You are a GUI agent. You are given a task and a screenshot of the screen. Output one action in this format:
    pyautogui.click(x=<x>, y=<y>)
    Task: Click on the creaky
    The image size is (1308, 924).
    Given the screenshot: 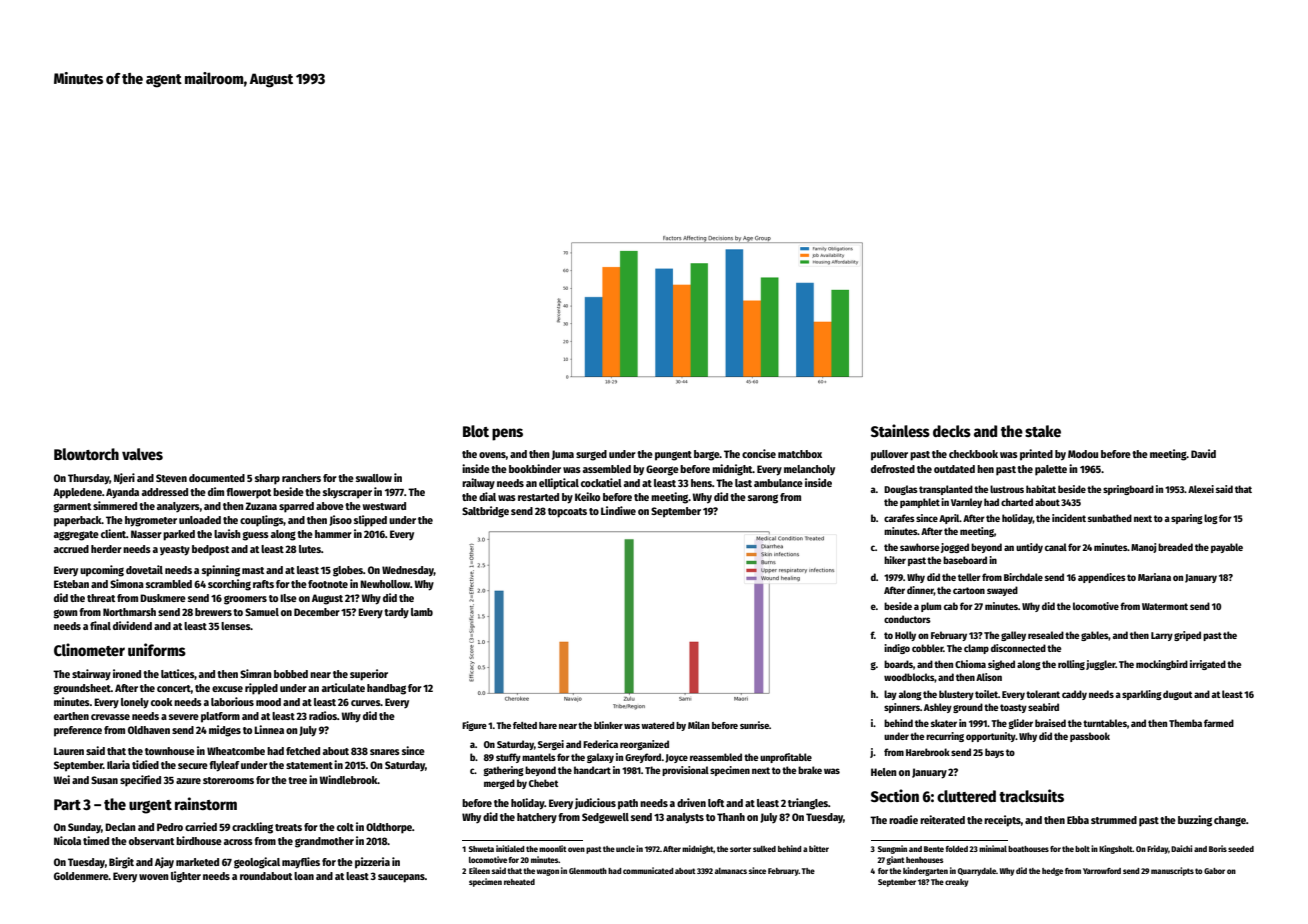 What is the action you would take?
    pyautogui.click(x=957, y=883)
